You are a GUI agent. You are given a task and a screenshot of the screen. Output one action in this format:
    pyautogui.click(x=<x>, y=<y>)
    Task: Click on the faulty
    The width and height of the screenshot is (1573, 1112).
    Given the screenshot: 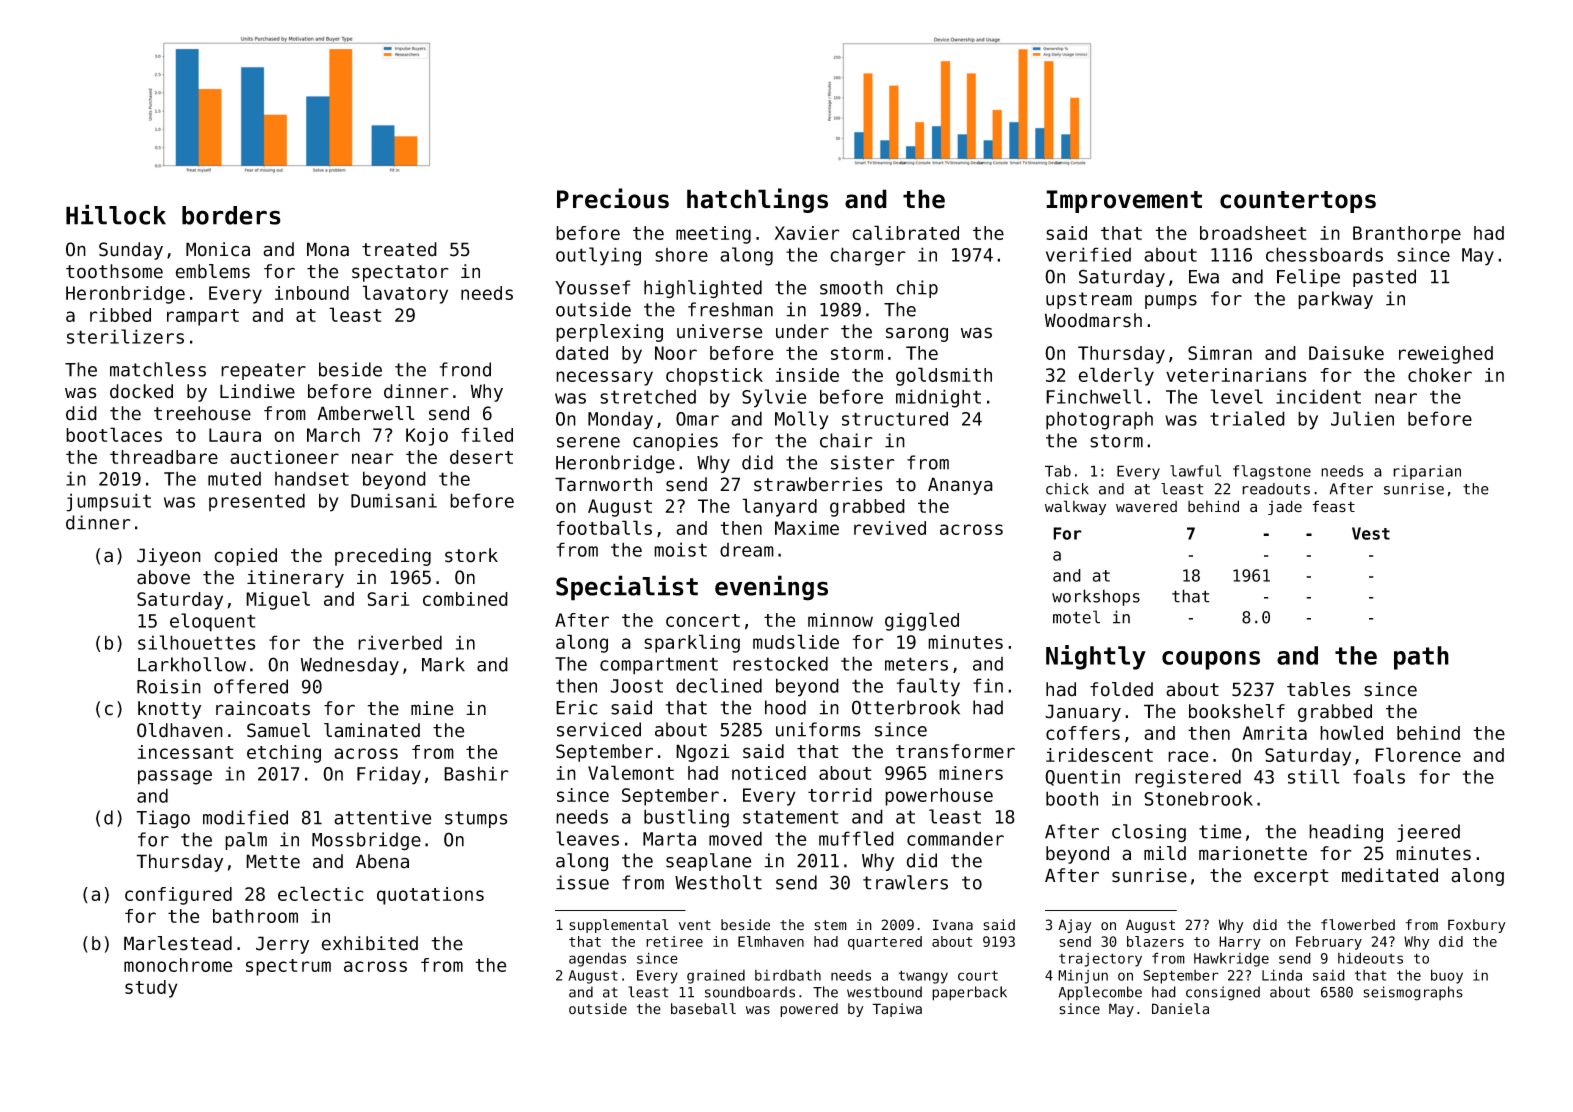 What is the action you would take?
    pyautogui.click(x=928, y=687)
